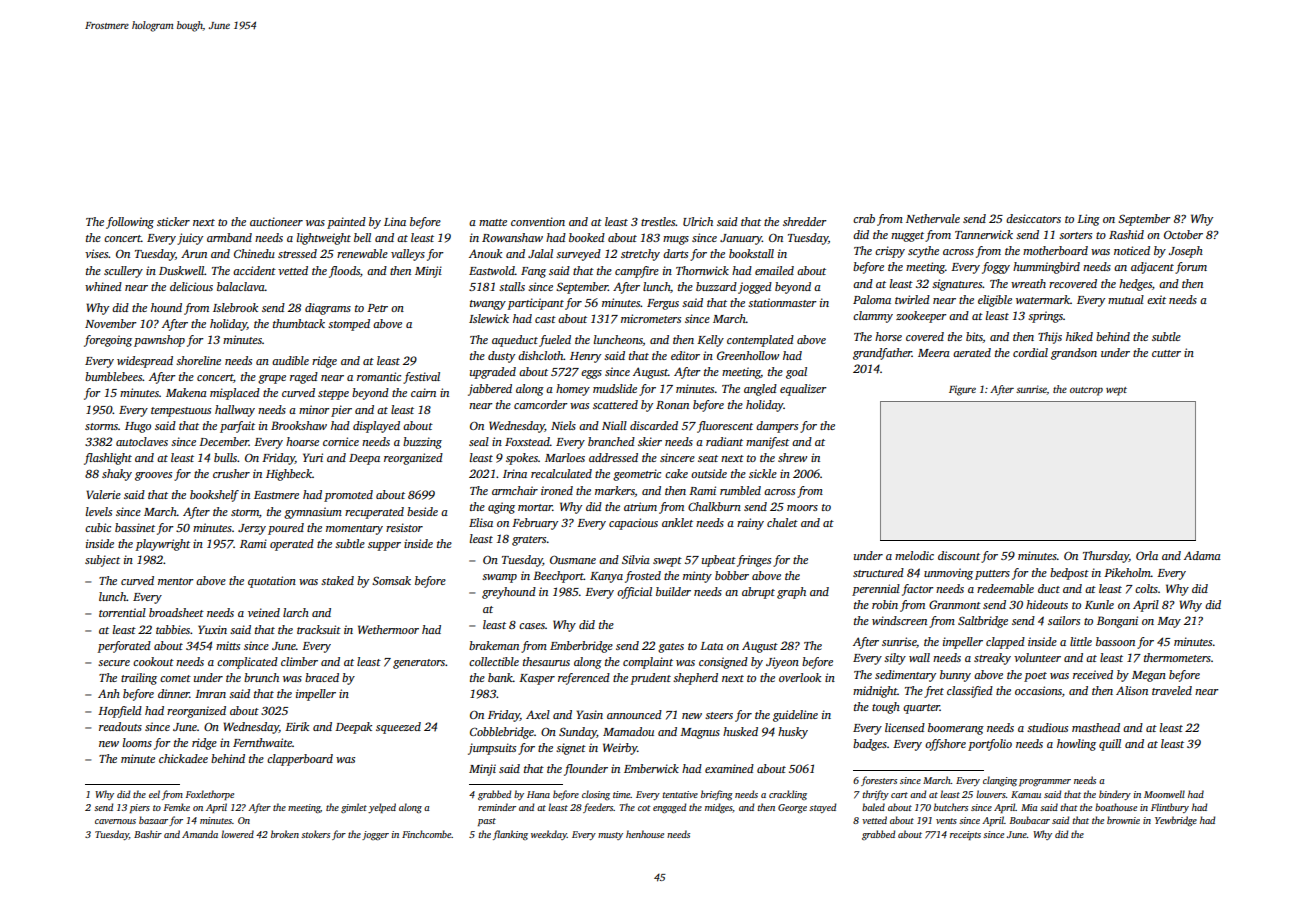 Image resolution: width=1308 pixels, height=924 pixels. I want to click on upbeat, so click(719, 561).
